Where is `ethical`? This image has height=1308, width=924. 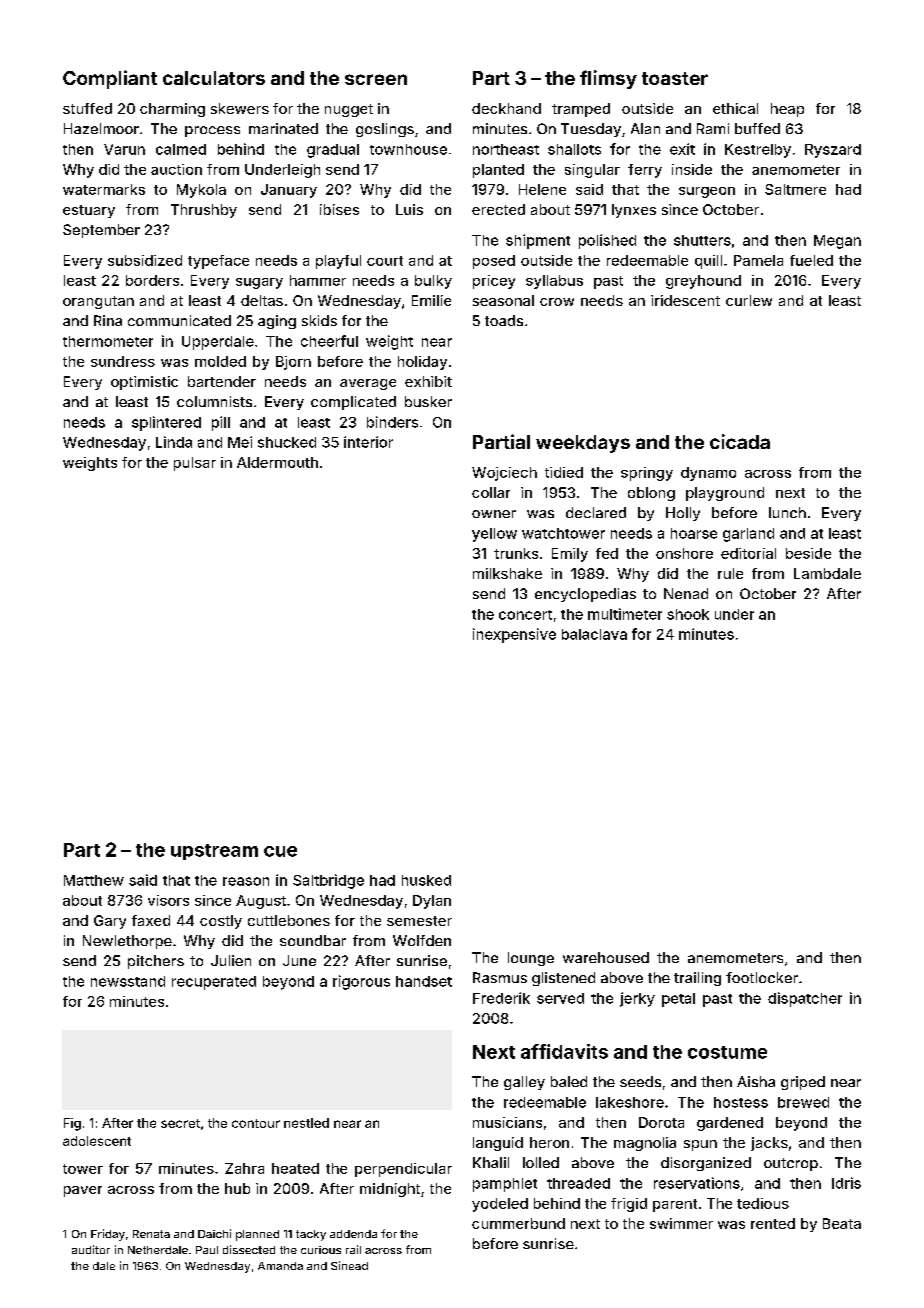 ethical is located at coordinates (735, 108).
